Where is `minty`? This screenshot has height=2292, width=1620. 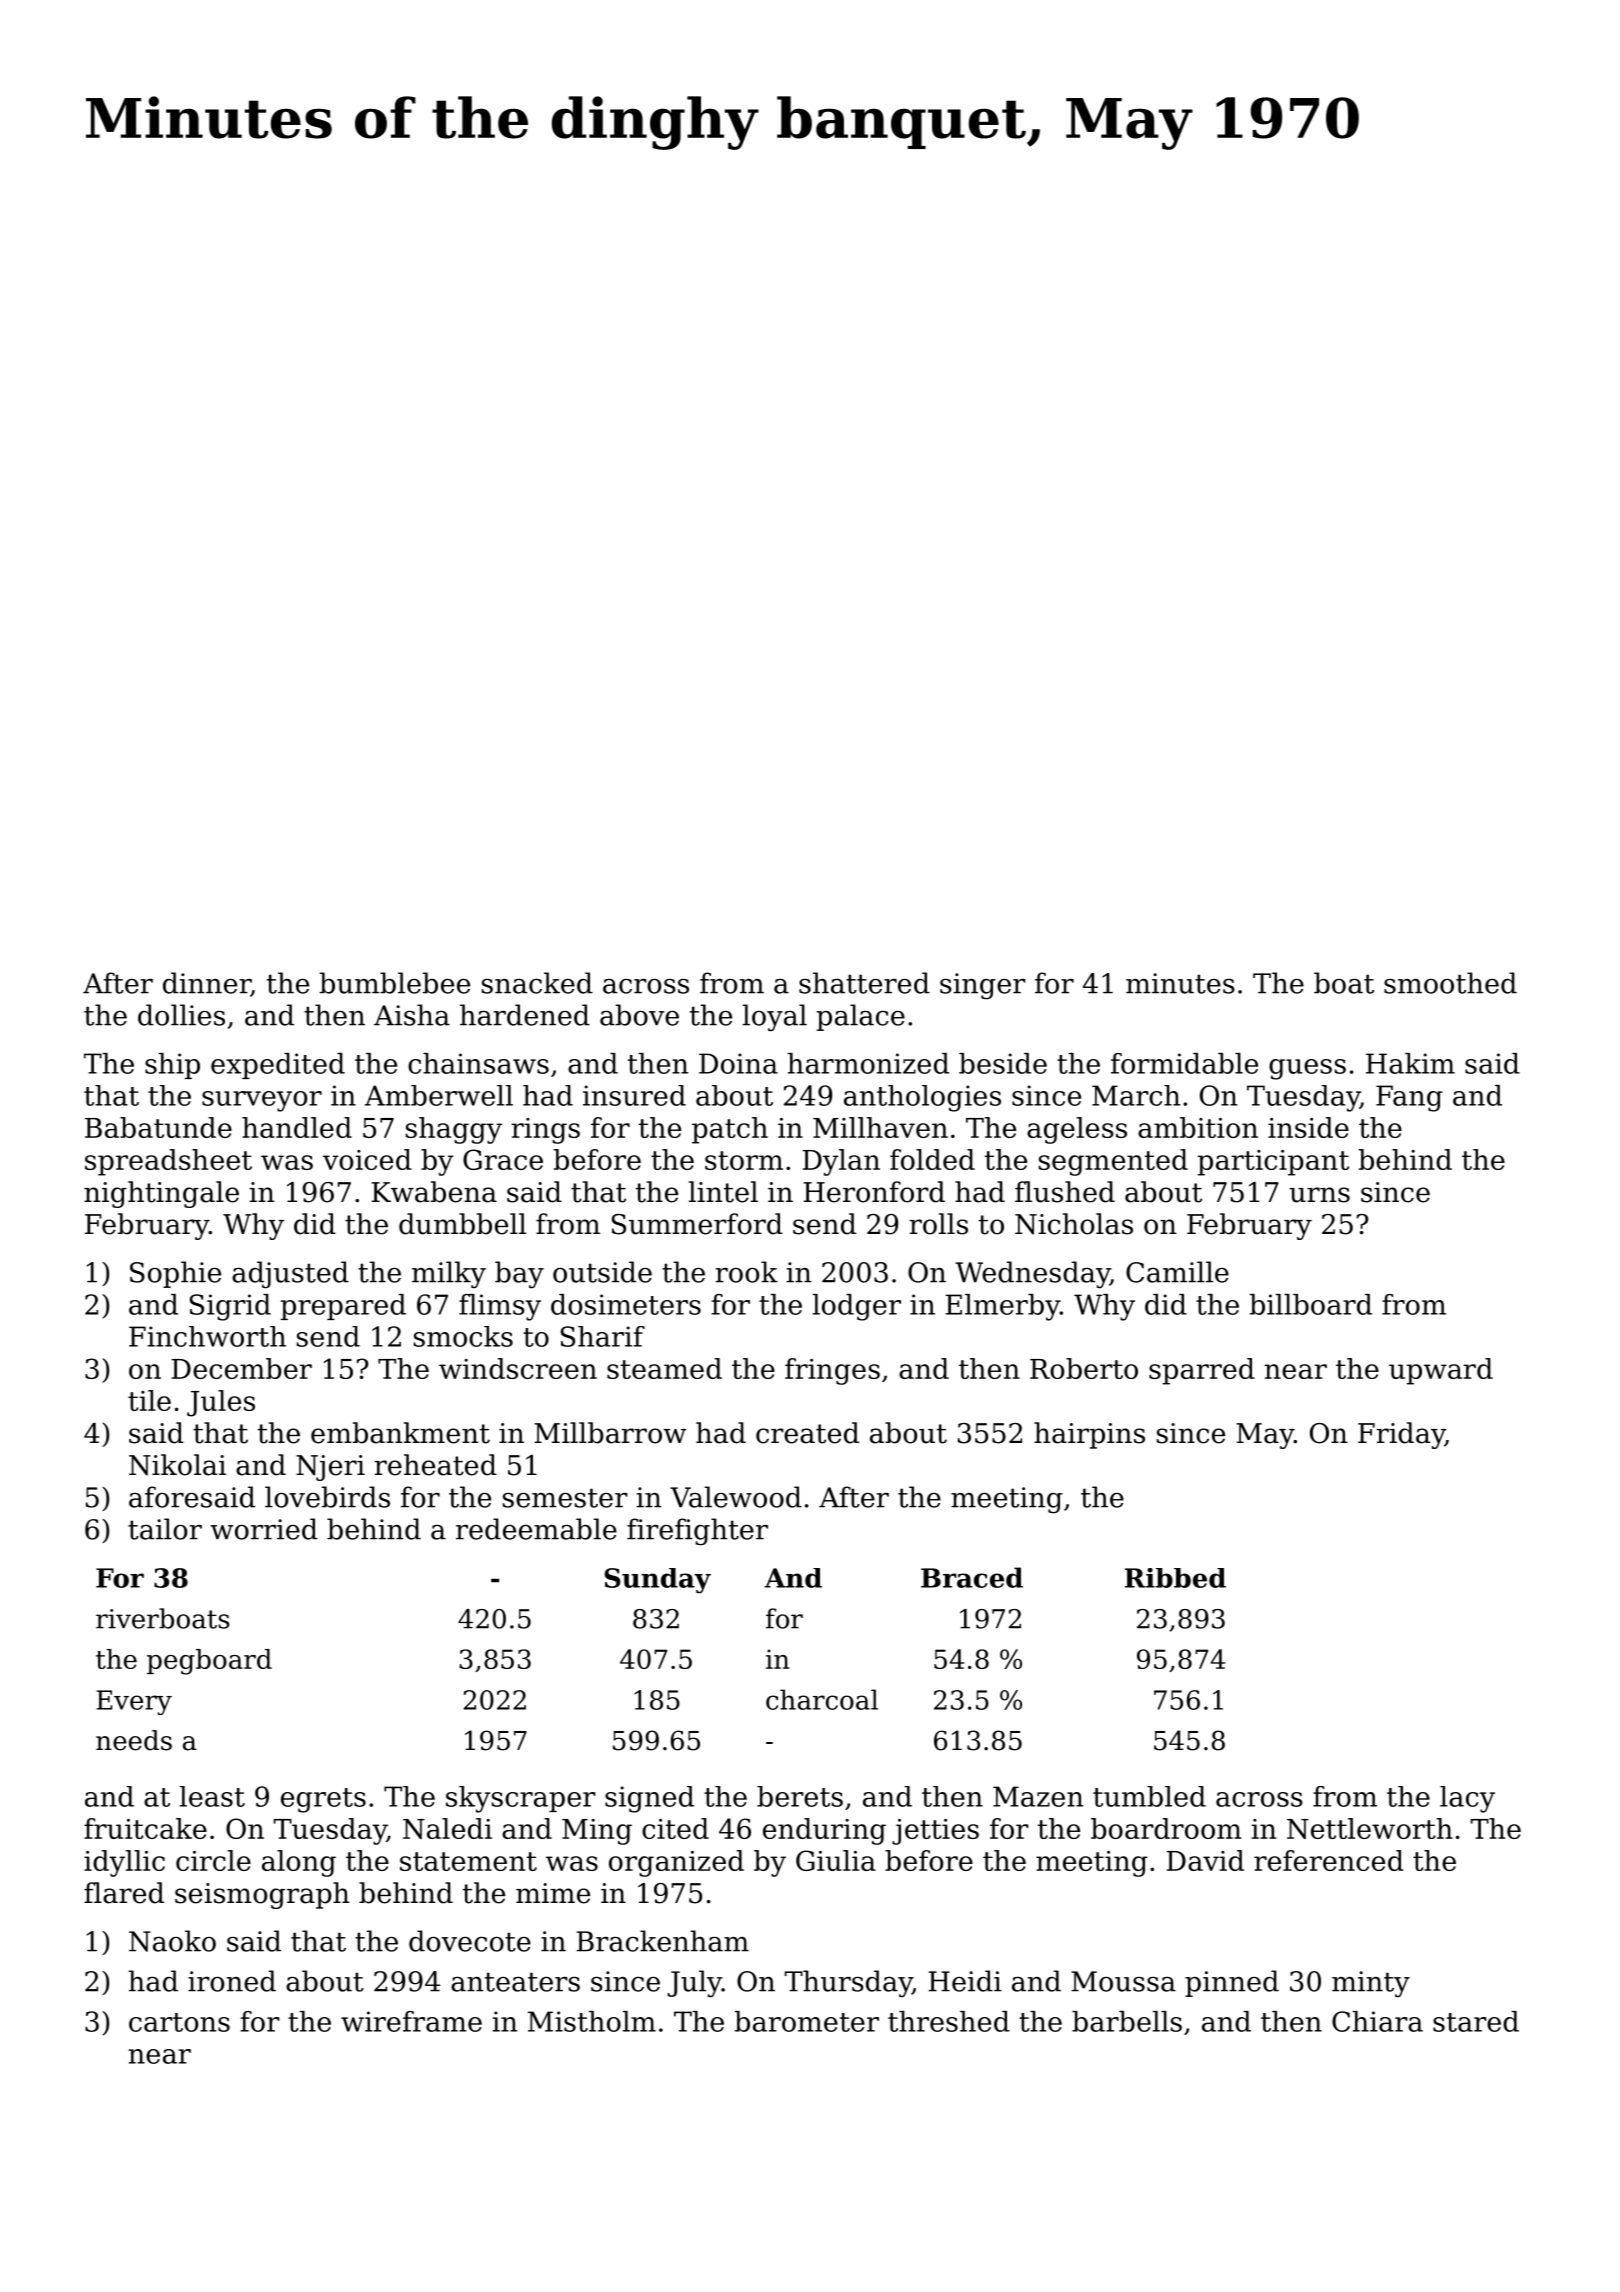 minty is located at coordinates (1371, 1984).
